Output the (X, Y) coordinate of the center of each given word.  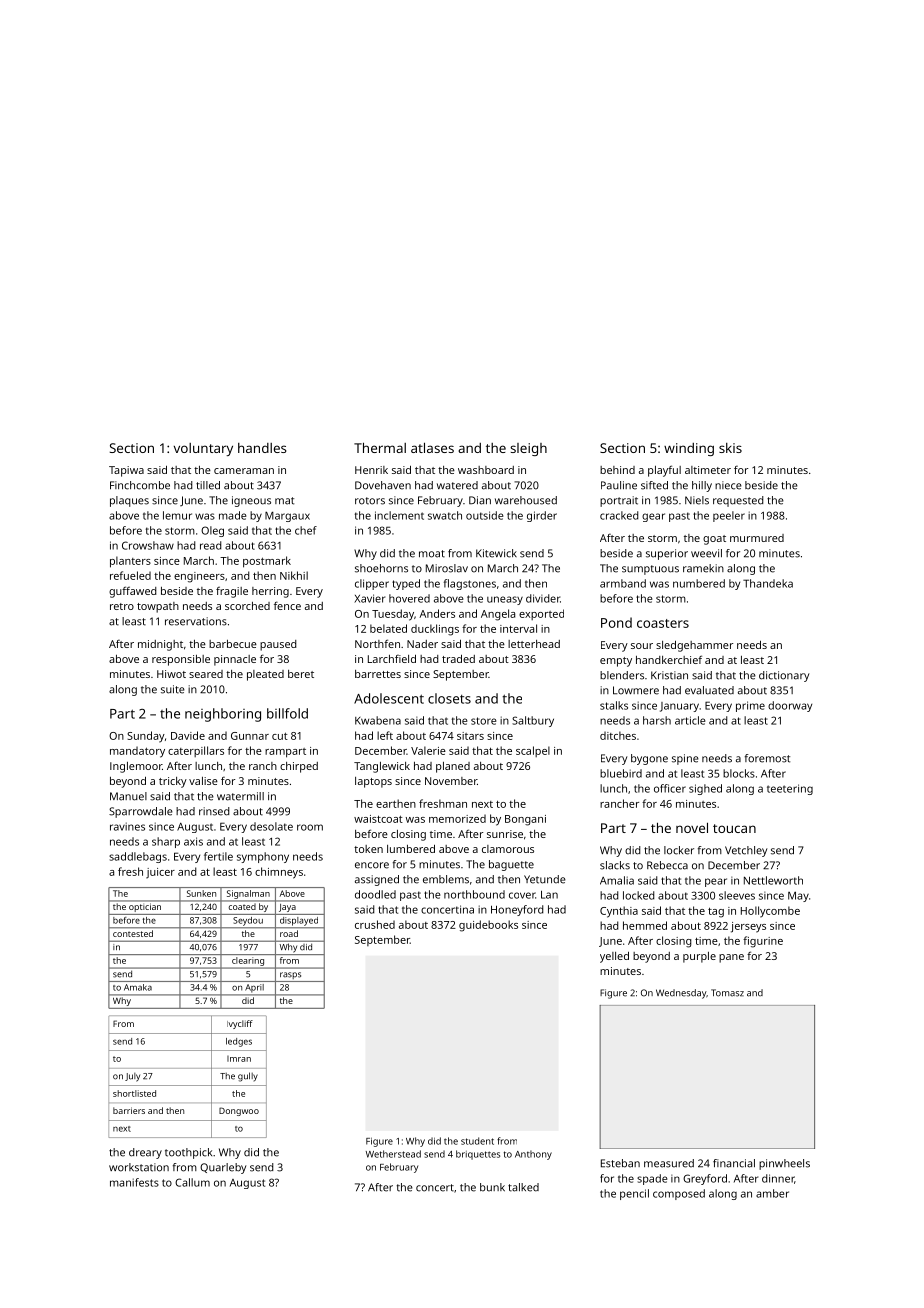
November (451, 781)
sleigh (528, 449)
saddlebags (138, 857)
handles (262, 448)
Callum (192, 1182)
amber (772, 1193)
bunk (492, 1187)
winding (689, 449)
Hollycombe (770, 912)
